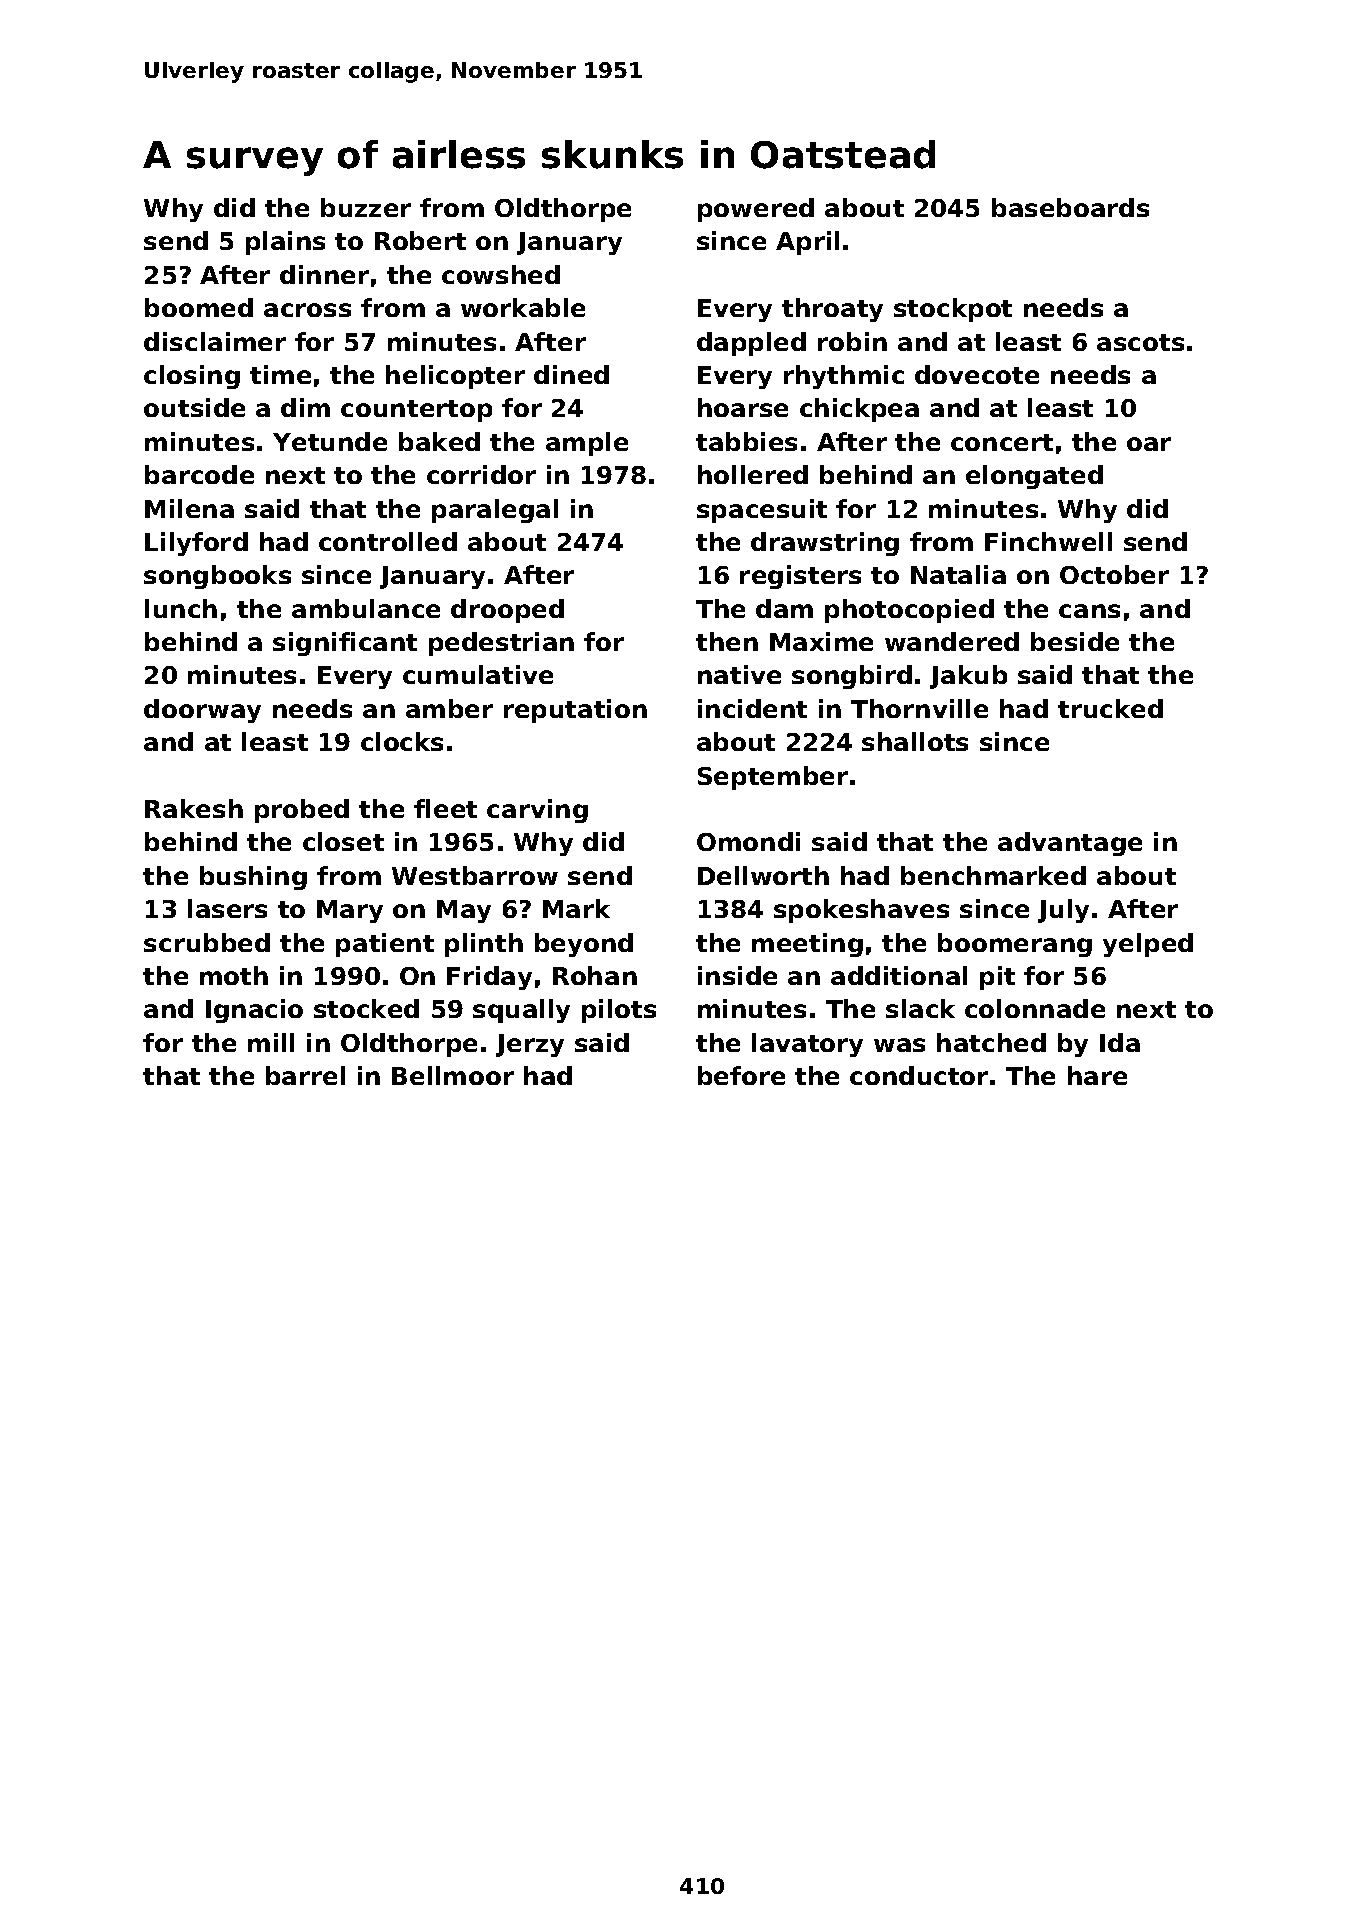 The width and height of the screenshot is (1360, 1923). I want to click on additional, so click(899, 975).
